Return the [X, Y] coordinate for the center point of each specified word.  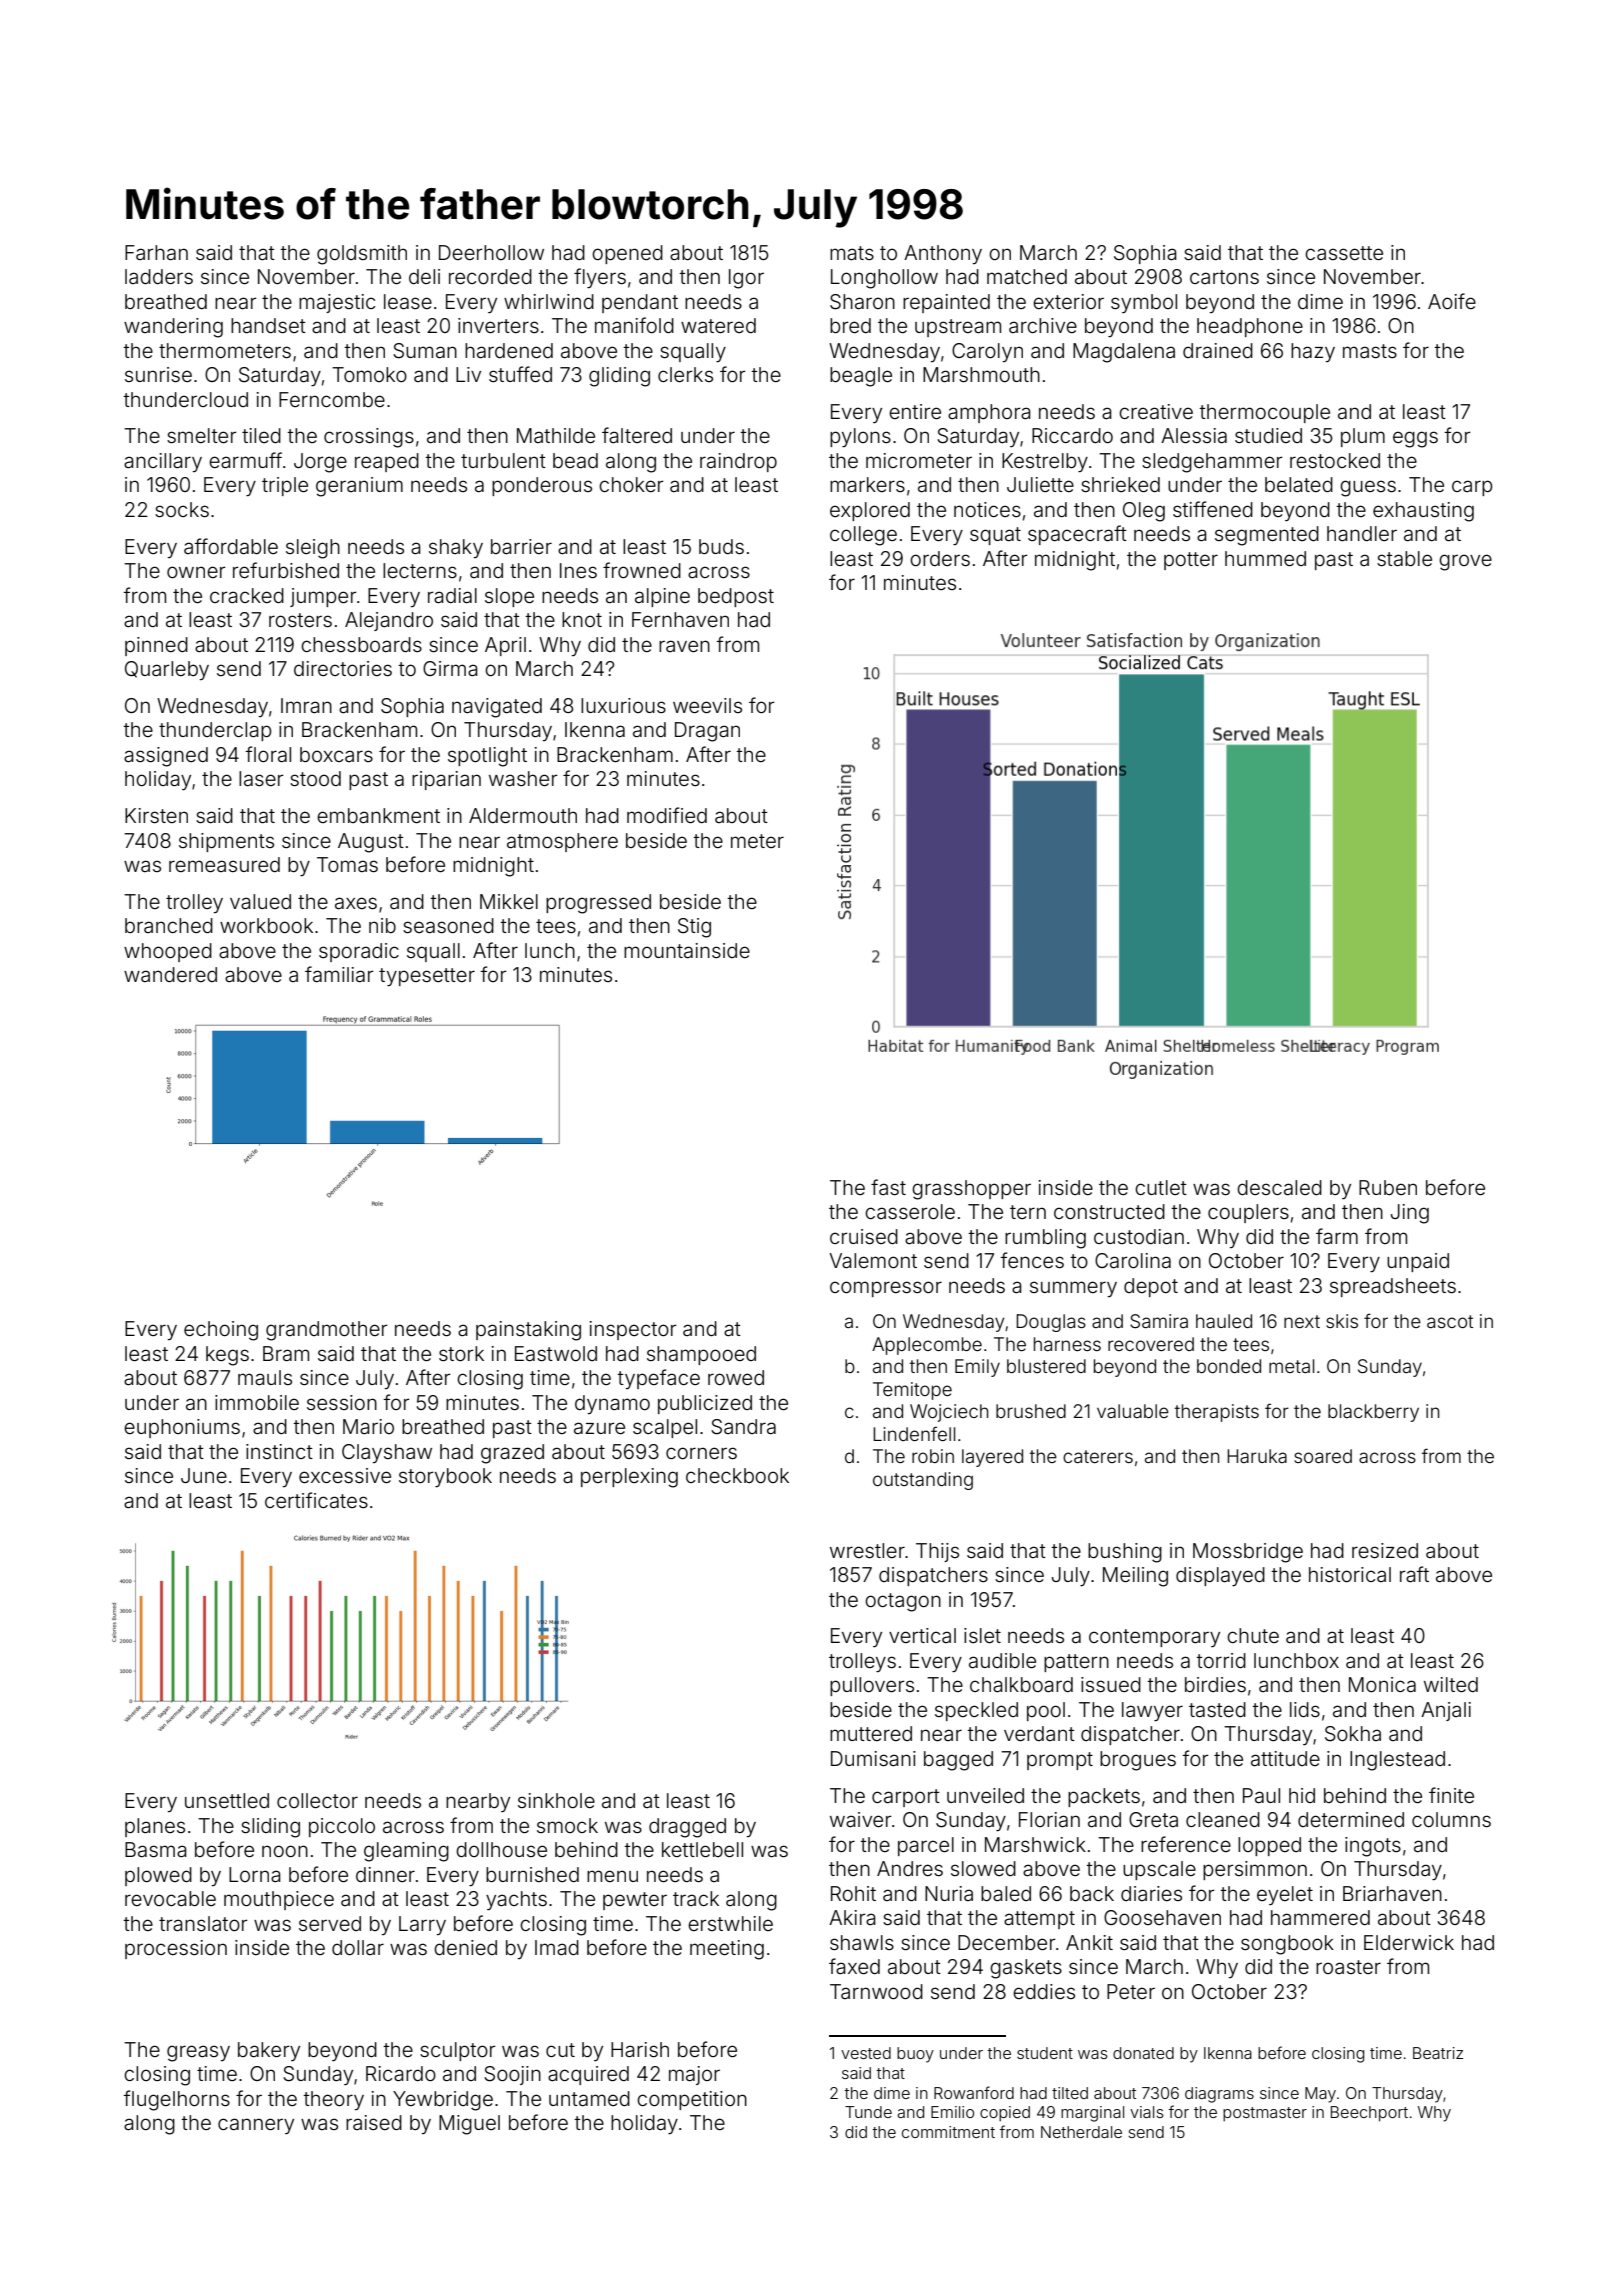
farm [1337, 1236]
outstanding [923, 1481]
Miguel [469, 2125]
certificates [316, 1500]
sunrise [158, 374]
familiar [339, 974]
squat [995, 536]
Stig [694, 928]
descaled [1279, 1187]
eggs [1415, 439]
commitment [948, 2132]
